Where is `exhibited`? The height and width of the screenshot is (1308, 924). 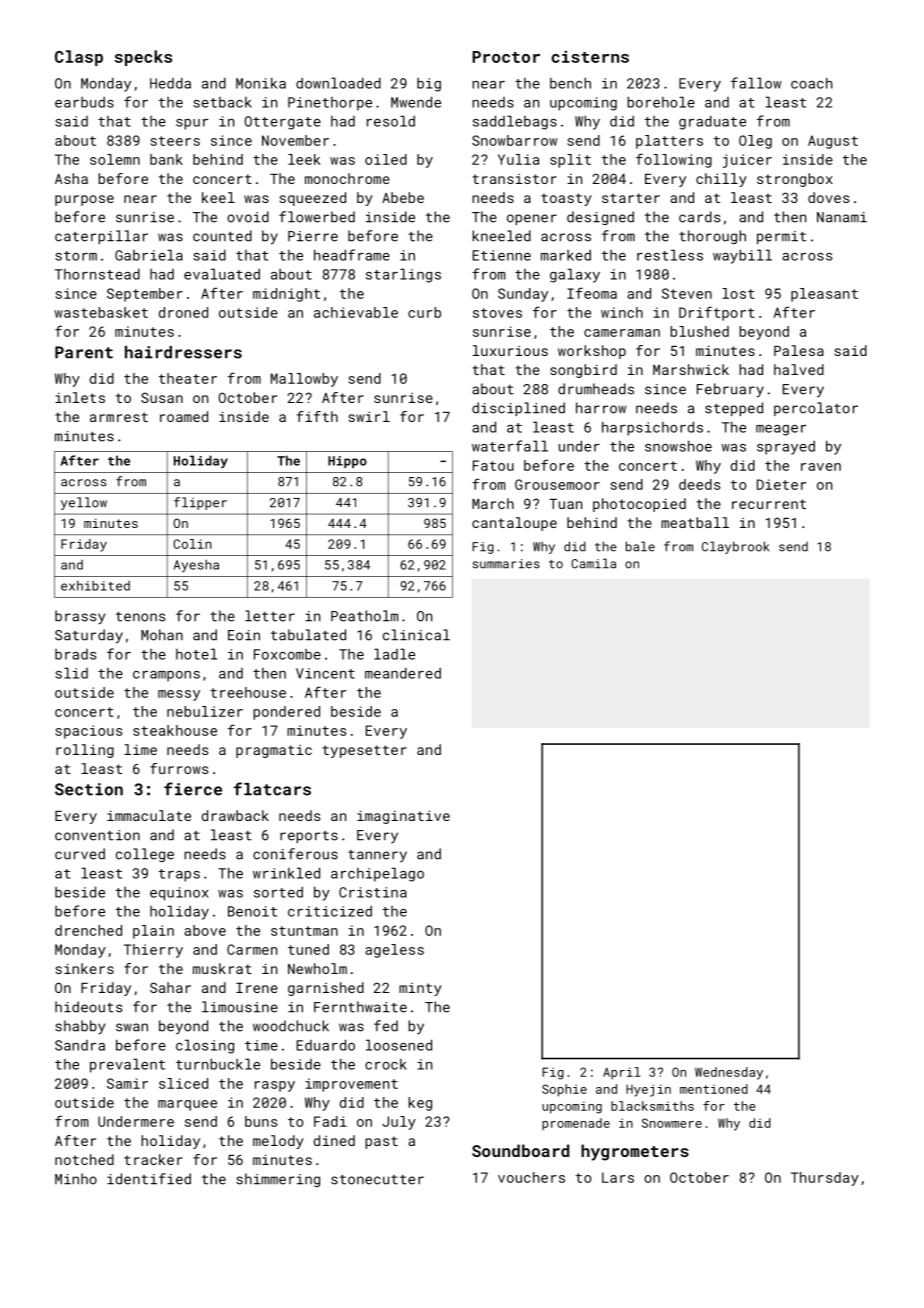 exhibited is located at coordinates (95, 585).
